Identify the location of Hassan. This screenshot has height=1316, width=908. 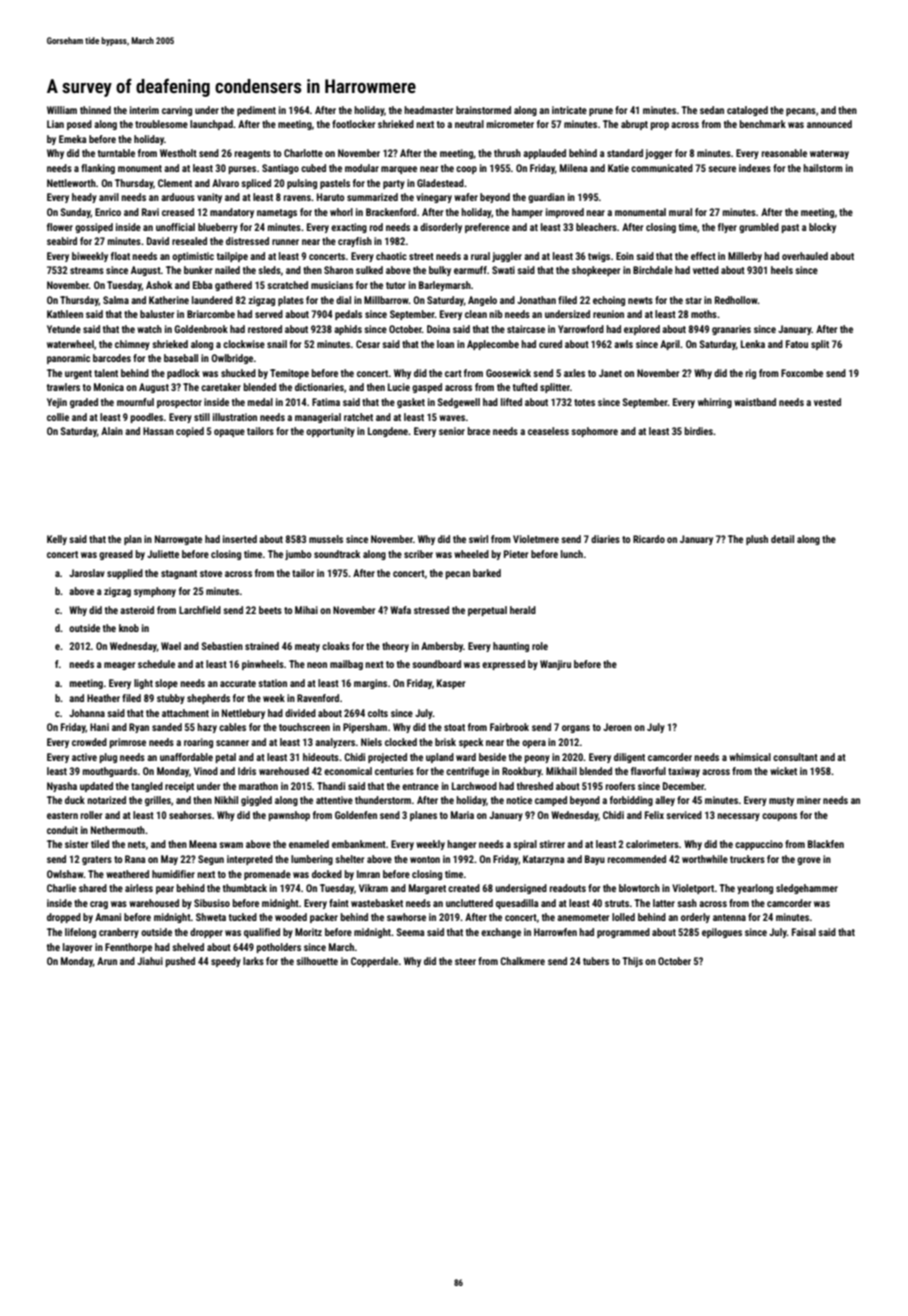
(158, 431).
